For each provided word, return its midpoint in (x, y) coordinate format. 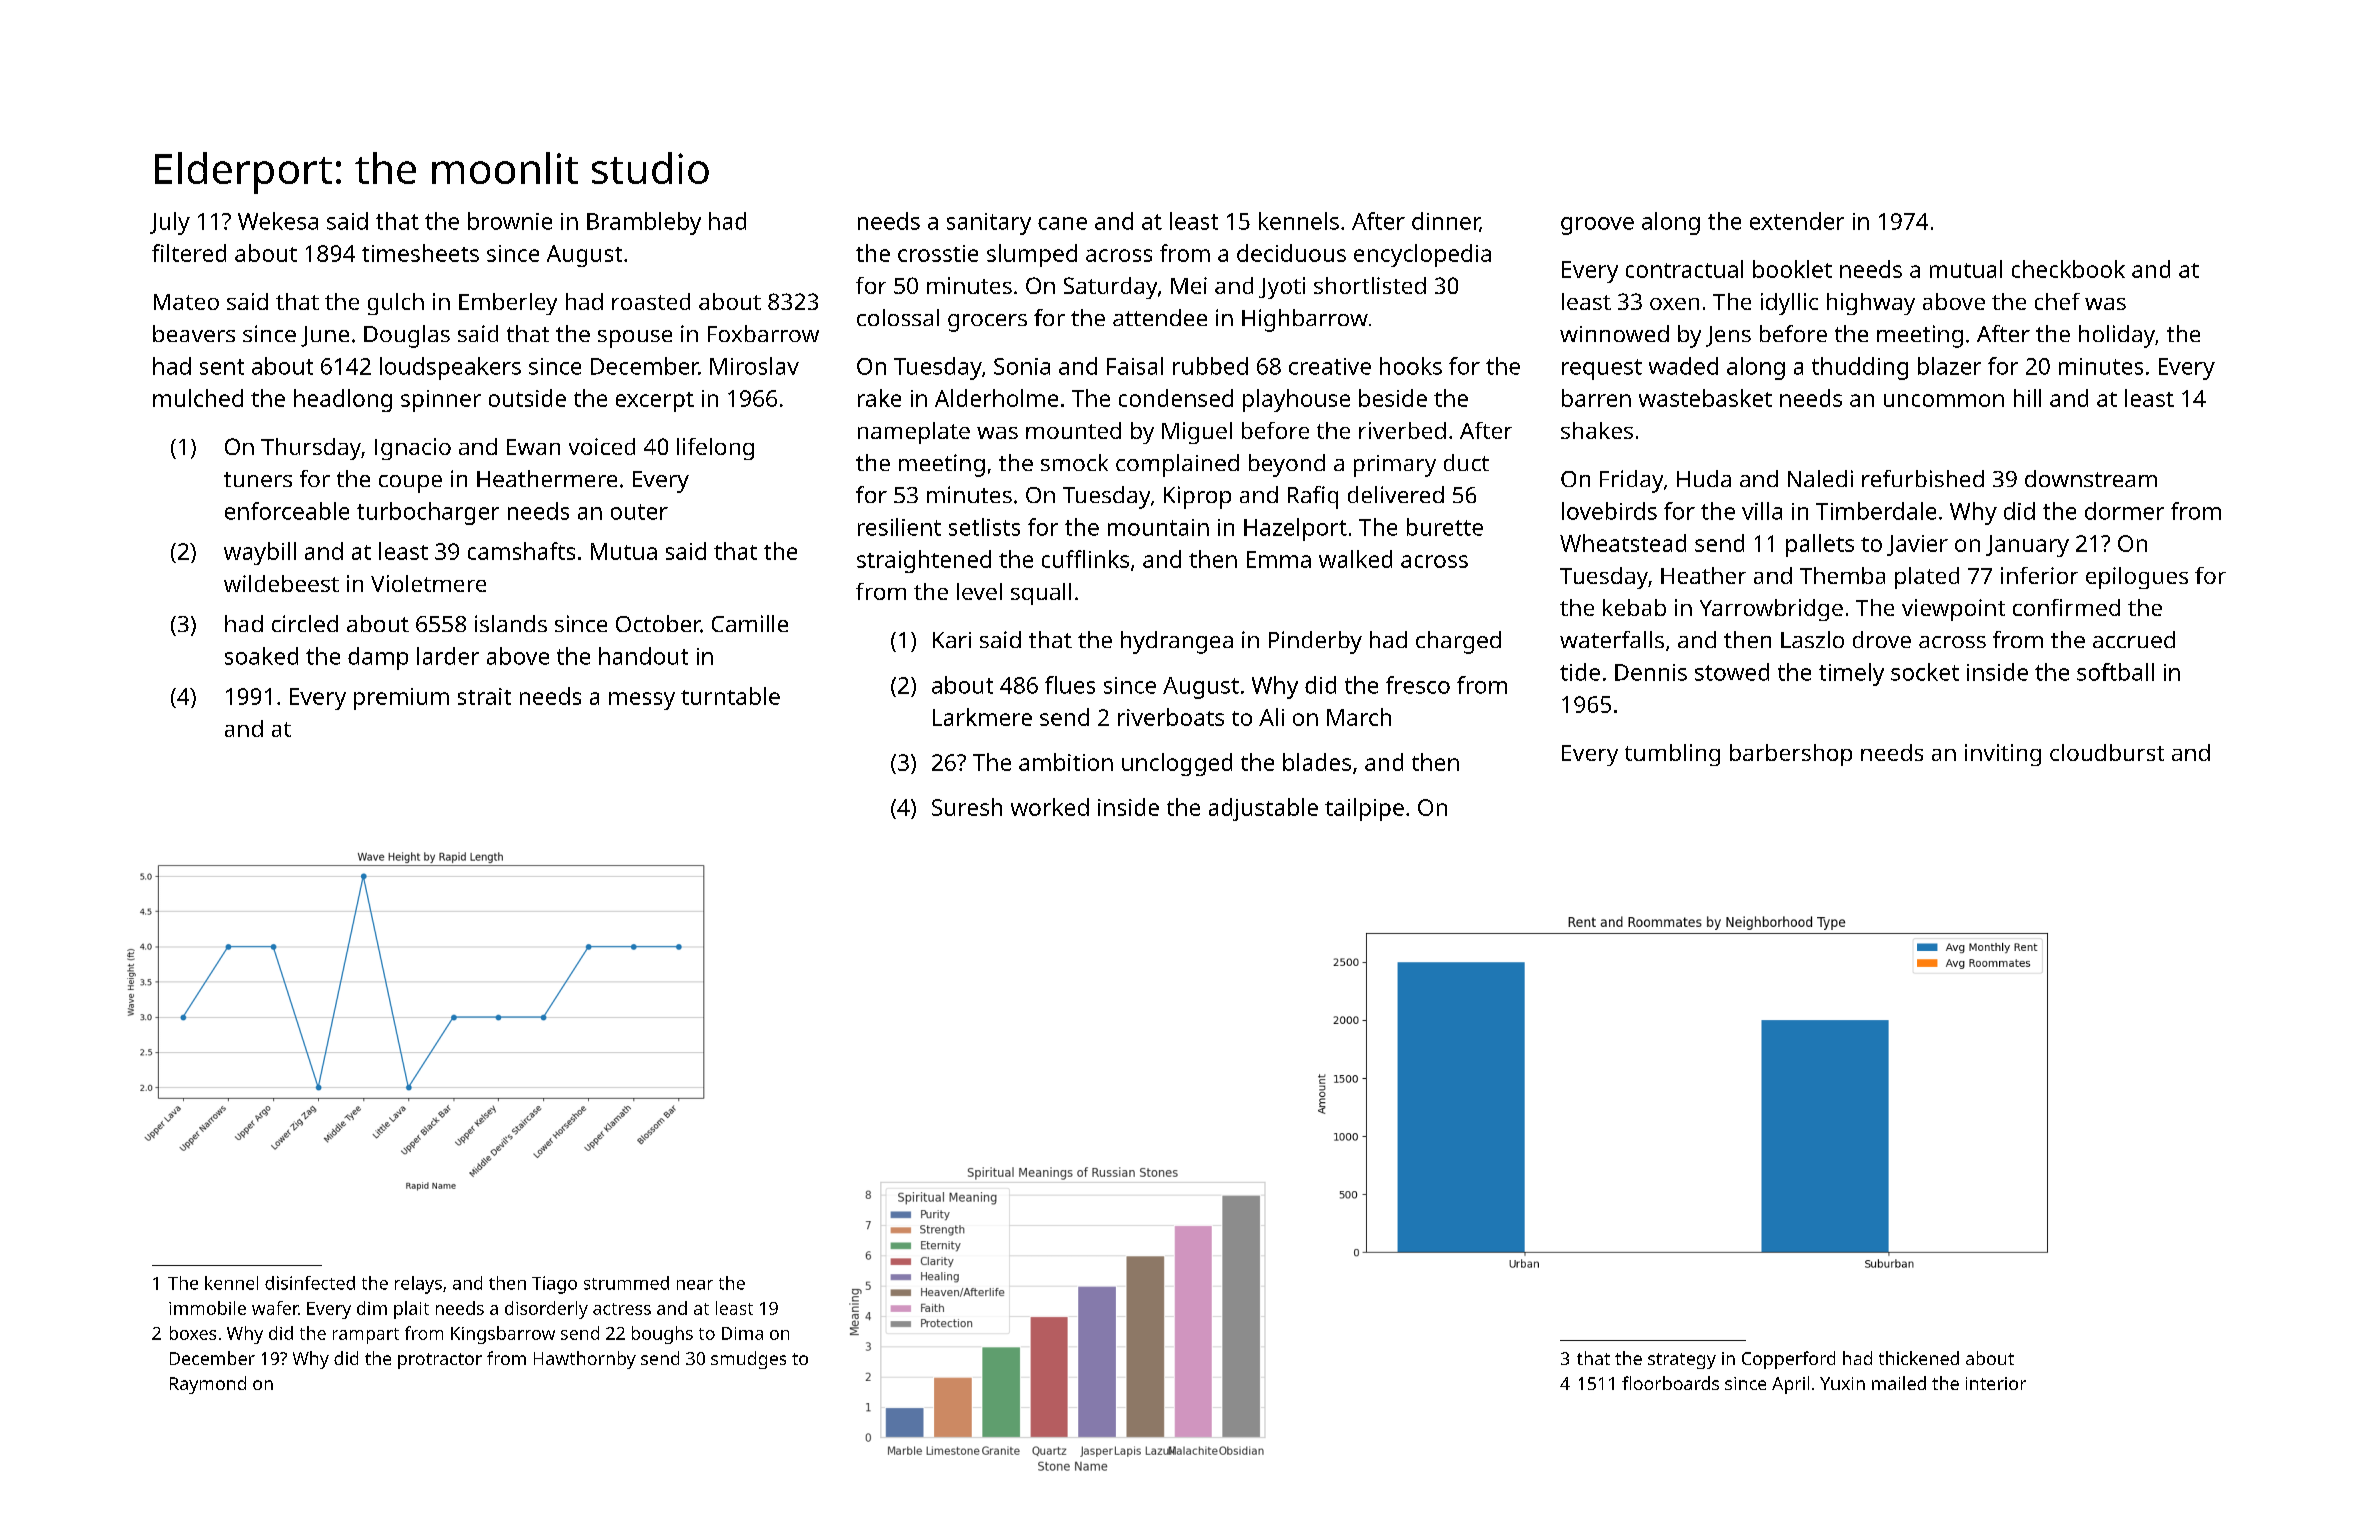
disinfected (310, 1283)
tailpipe (1364, 809)
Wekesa (278, 221)
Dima (742, 1333)
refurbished (1923, 478)
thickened (1919, 1358)
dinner (1446, 222)
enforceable (287, 511)
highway (1871, 304)
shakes (1597, 430)
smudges (748, 1360)
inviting (2003, 755)
